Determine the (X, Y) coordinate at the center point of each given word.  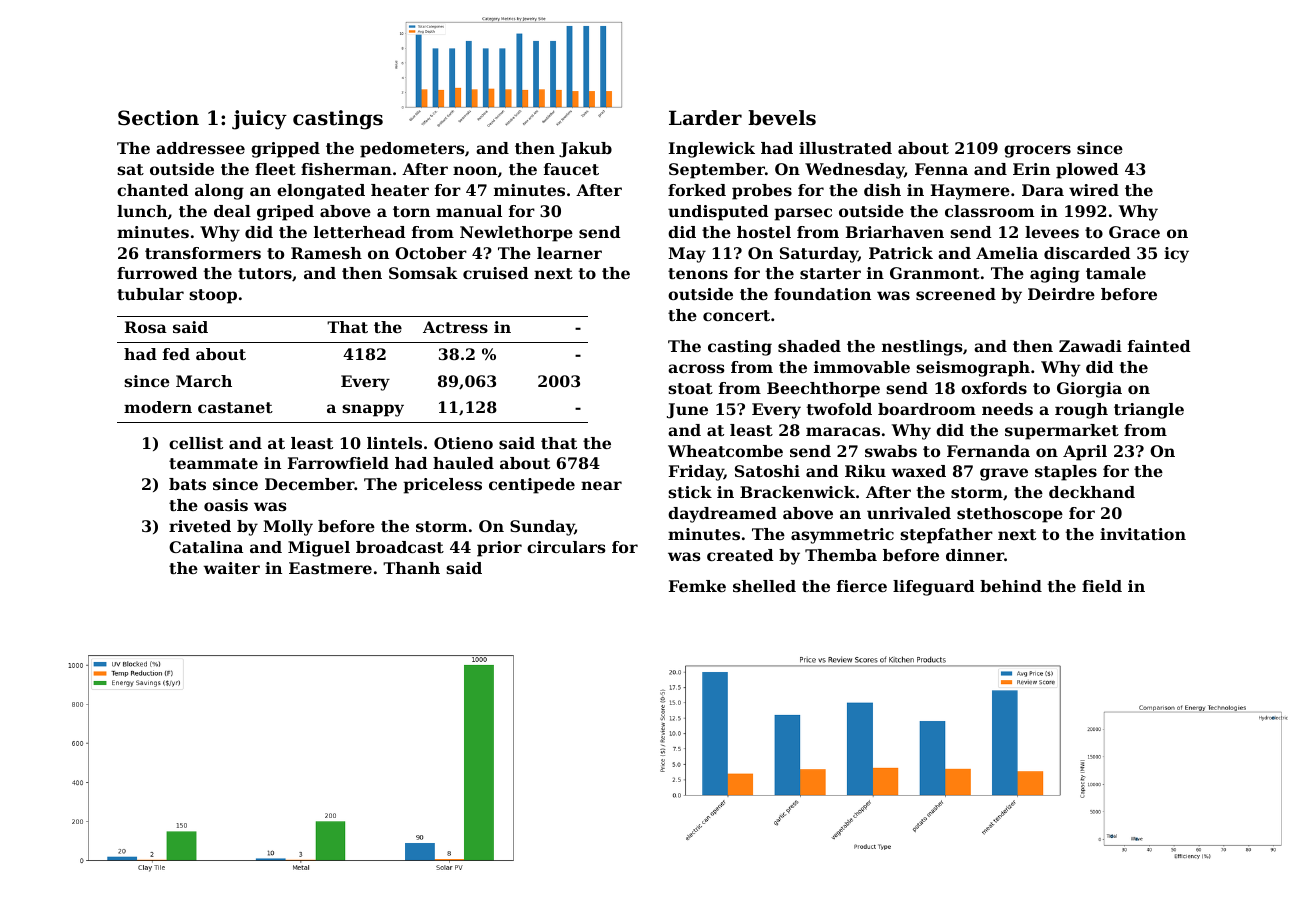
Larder (705, 118)
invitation (1143, 534)
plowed (1087, 171)
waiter (231, 568)
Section (158, 118)
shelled (764, 586)
